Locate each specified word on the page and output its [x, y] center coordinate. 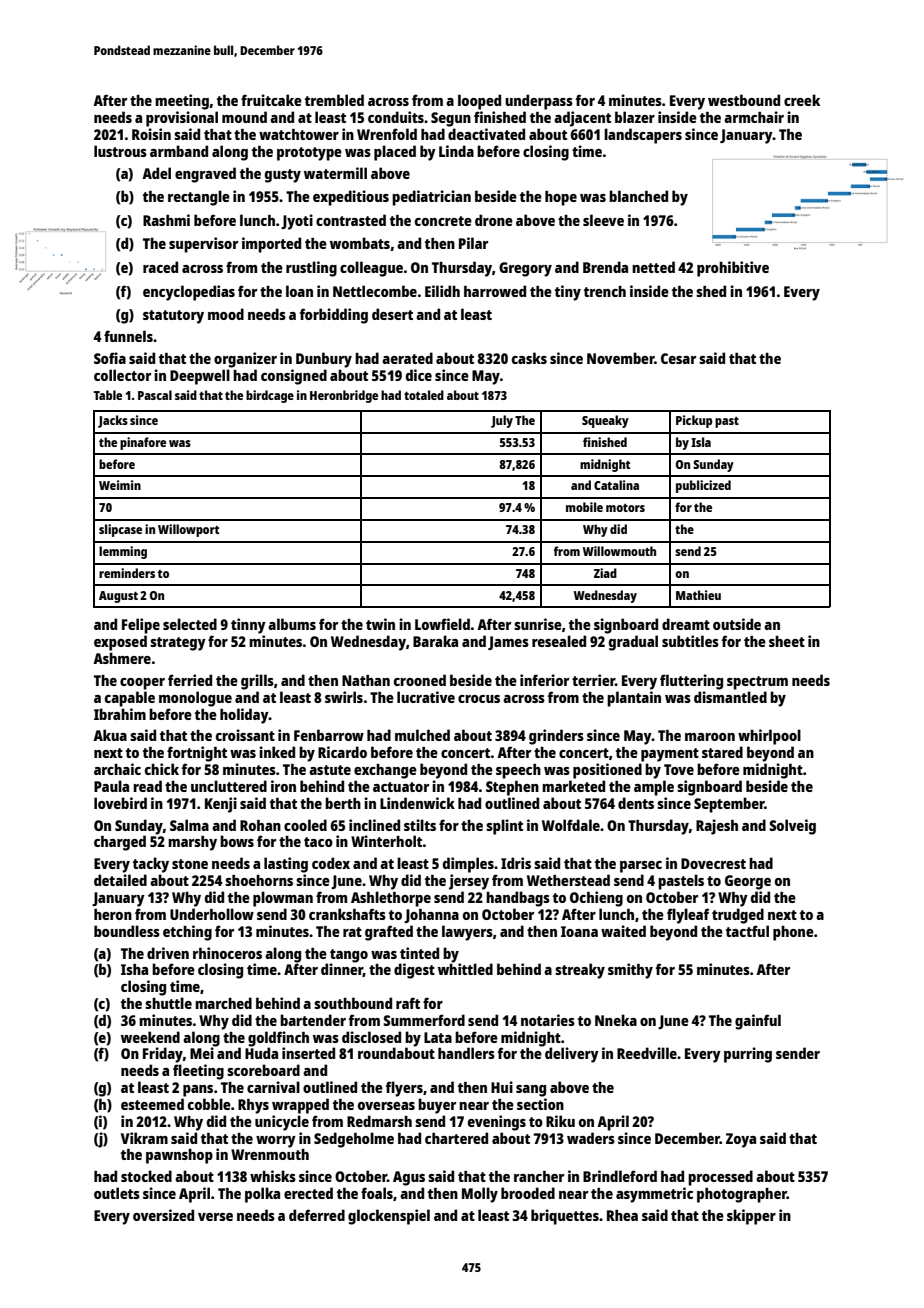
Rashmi [166, 220]
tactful [747, 931]
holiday [244, 716]
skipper [751, 1217]
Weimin [120, 485]
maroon [710, 737]
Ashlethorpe [391, 899]
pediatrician [431, 198]
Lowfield [442, 624]
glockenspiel [389, 1217]
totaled [424, 395]
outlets [117, 1193]
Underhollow [212, 914]
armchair [754, 117]
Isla [701, 442]
